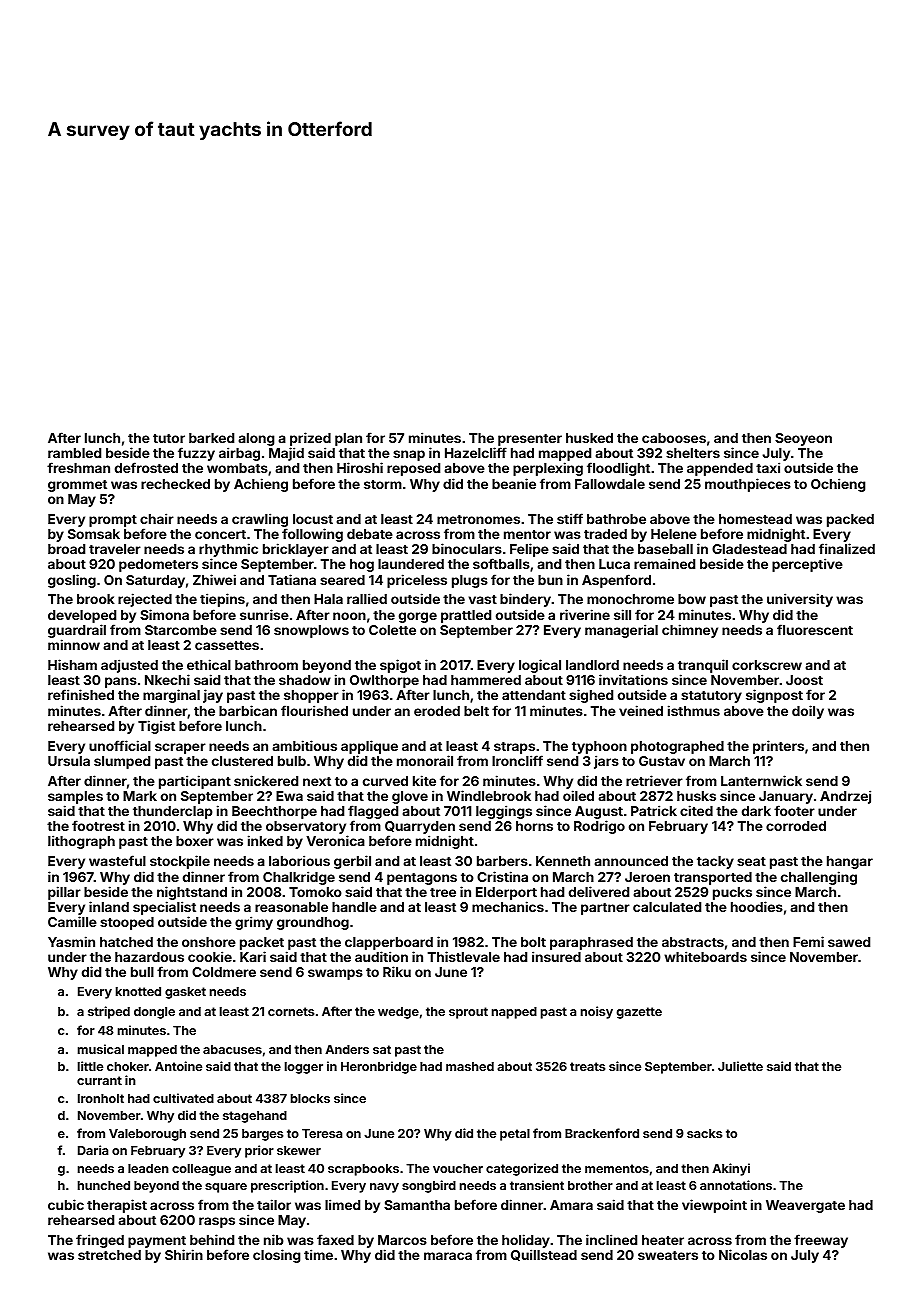  I want to click on sawed, so click(849, 942).
